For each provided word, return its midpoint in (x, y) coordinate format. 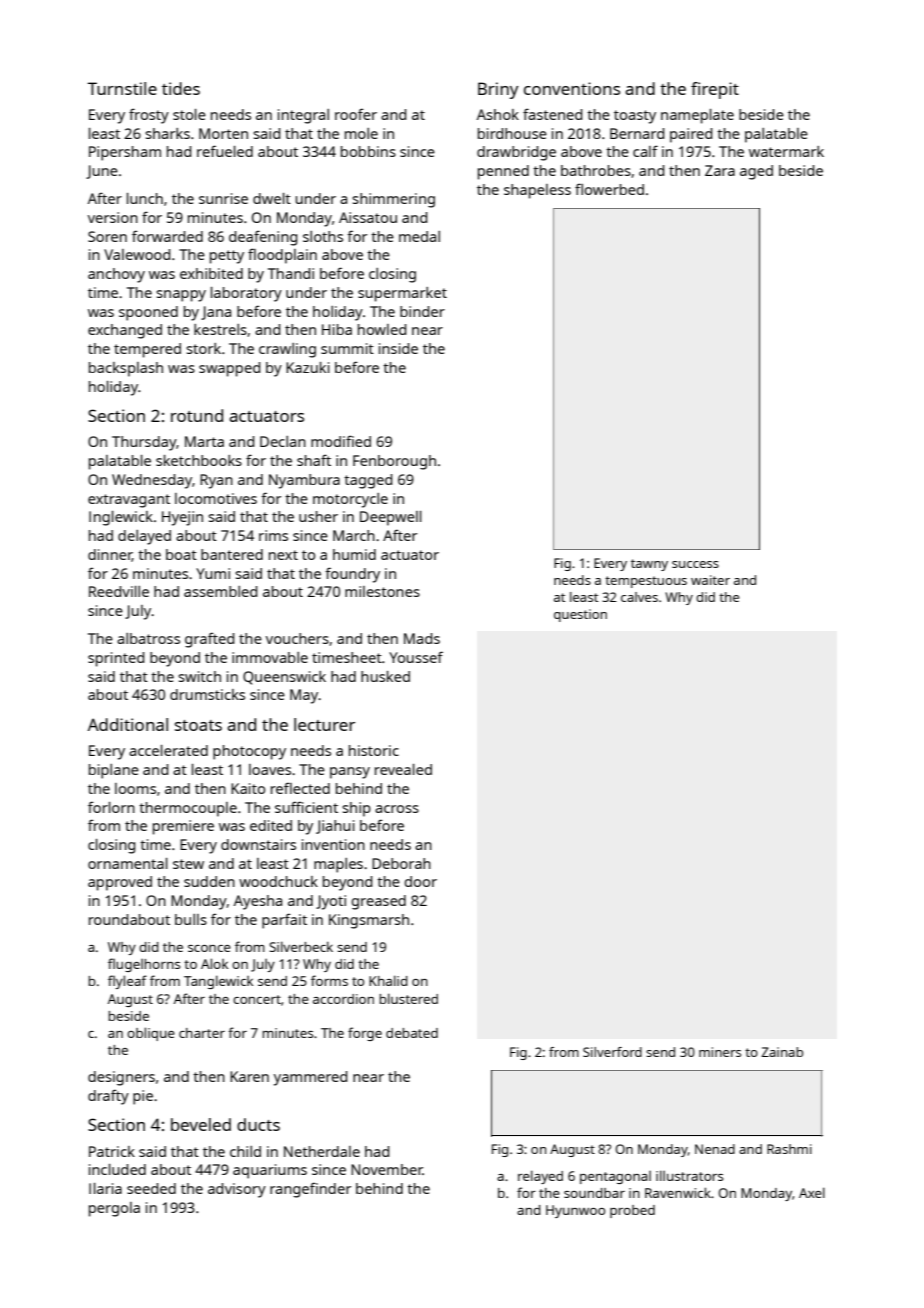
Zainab (782, 1052)
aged (756, 172)
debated (412, 1033)
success (695, 564)
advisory (237, 1190)
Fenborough (394, 462)
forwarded (167, 236)
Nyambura (304, 481)
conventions (572, 88)
